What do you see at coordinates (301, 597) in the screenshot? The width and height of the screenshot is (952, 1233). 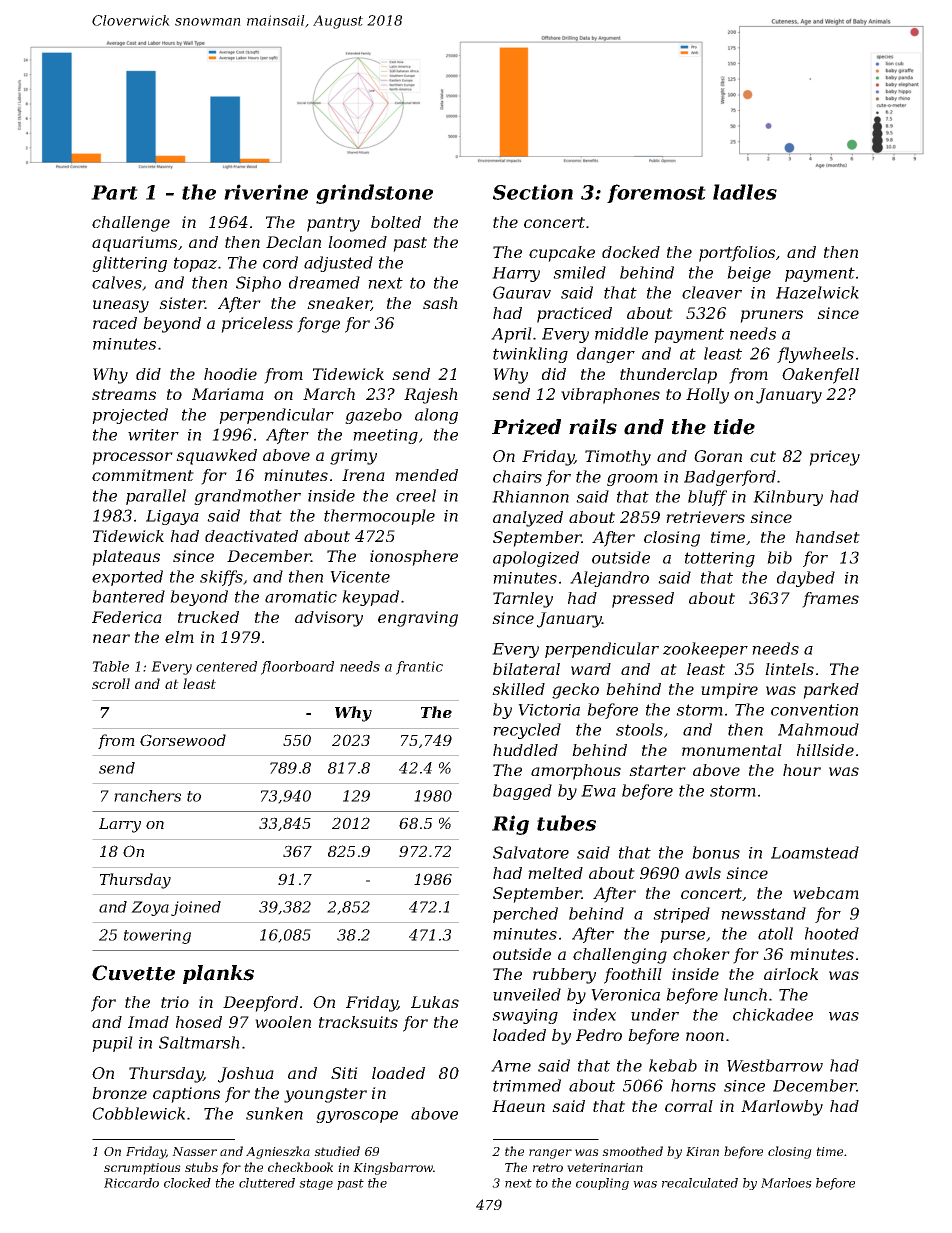 I see `aromatic` at bounding box center [301, 597].
